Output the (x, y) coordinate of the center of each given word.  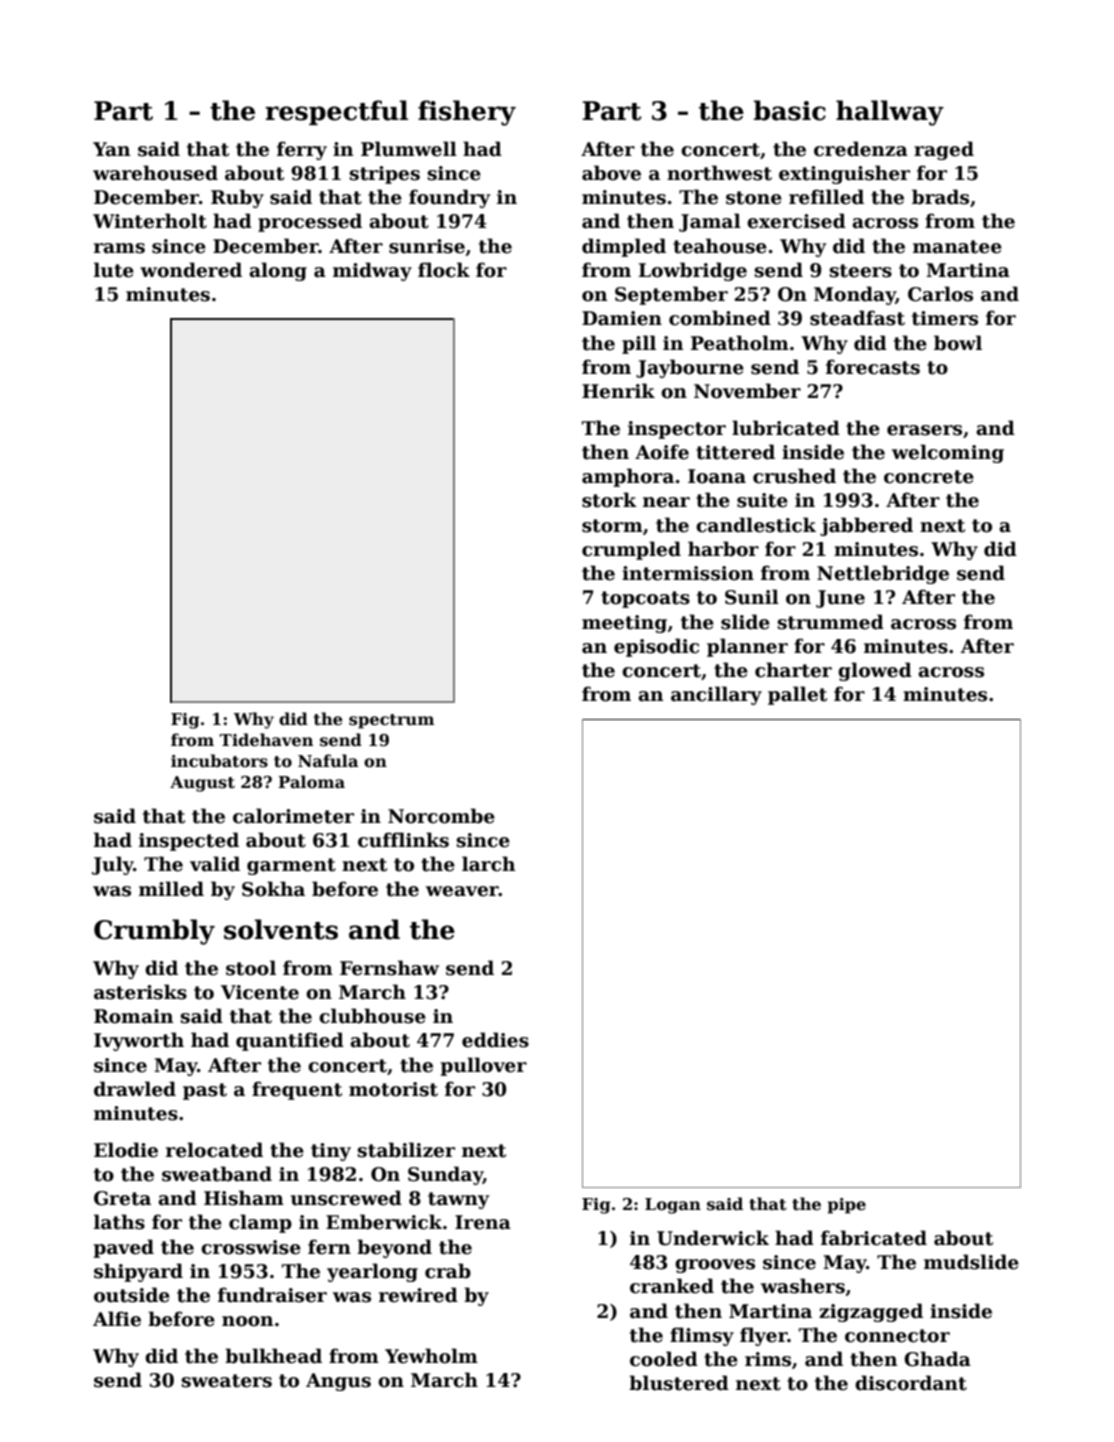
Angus (338, 1382)
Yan (111, 149)
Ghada (937, 1359)
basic (790, 110)
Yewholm (431, 1356)
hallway (890, 113)
